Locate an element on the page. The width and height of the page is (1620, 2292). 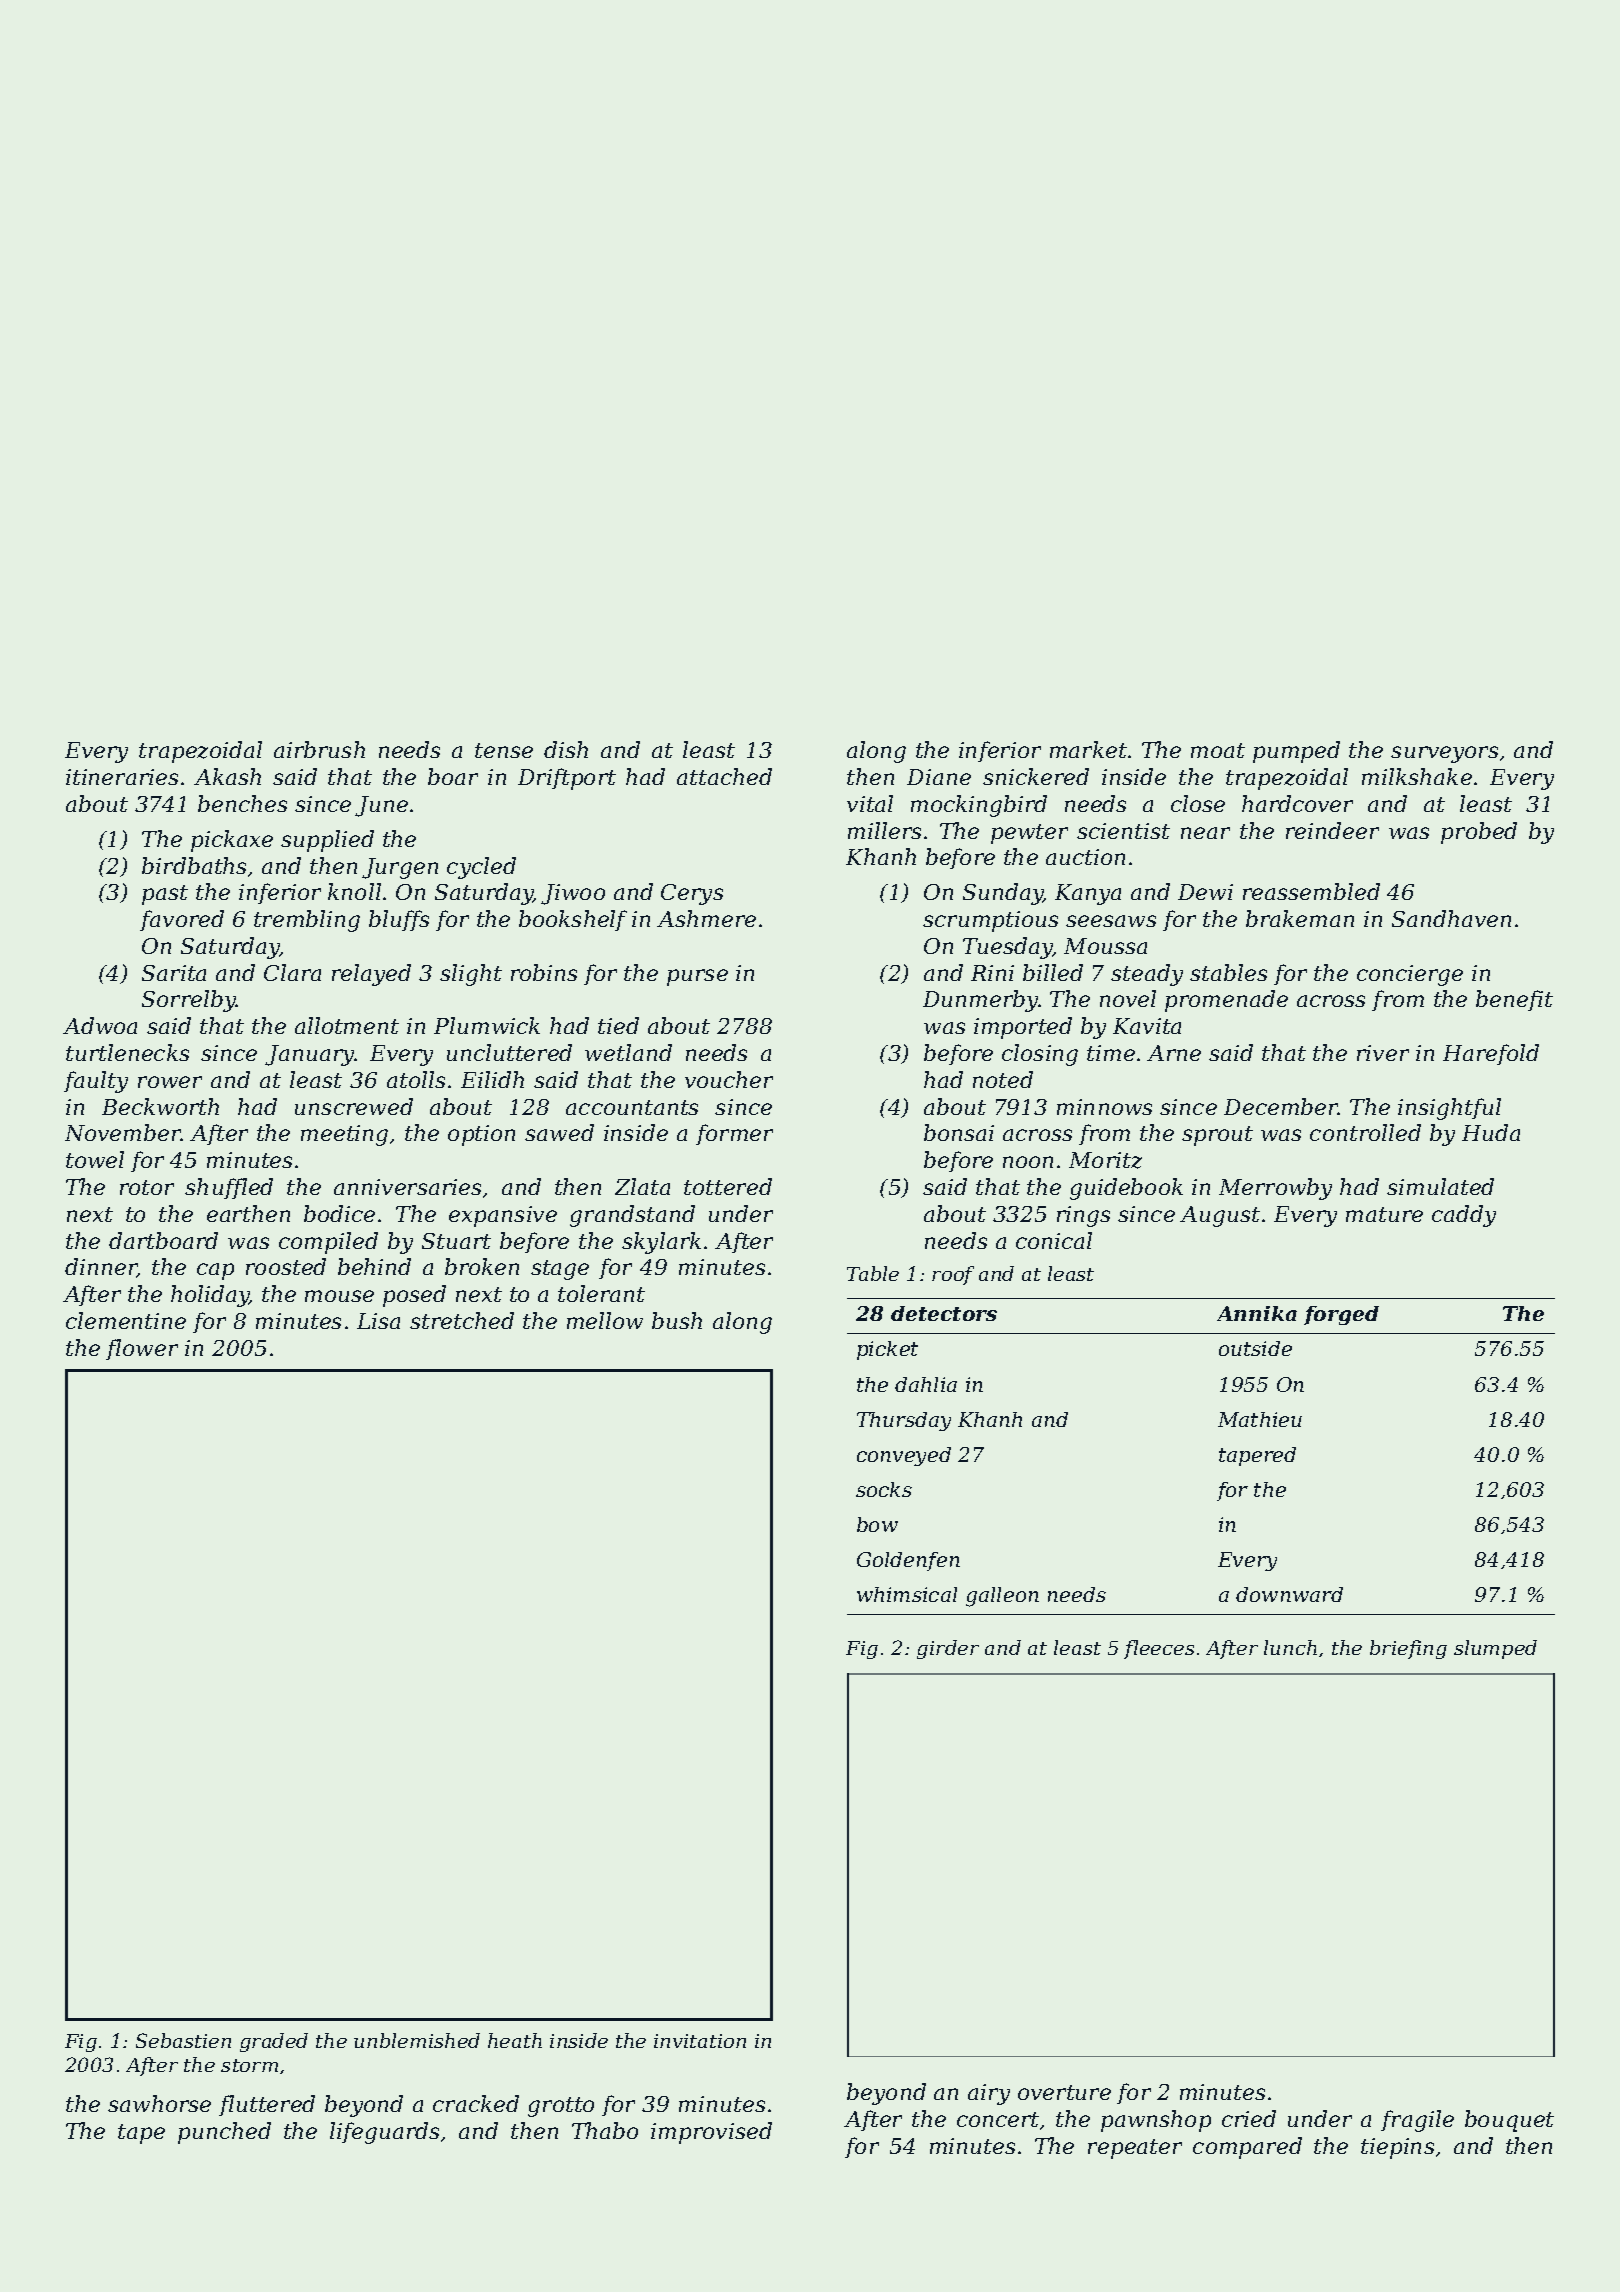
voucher is located at coordinates (729, 1079).
